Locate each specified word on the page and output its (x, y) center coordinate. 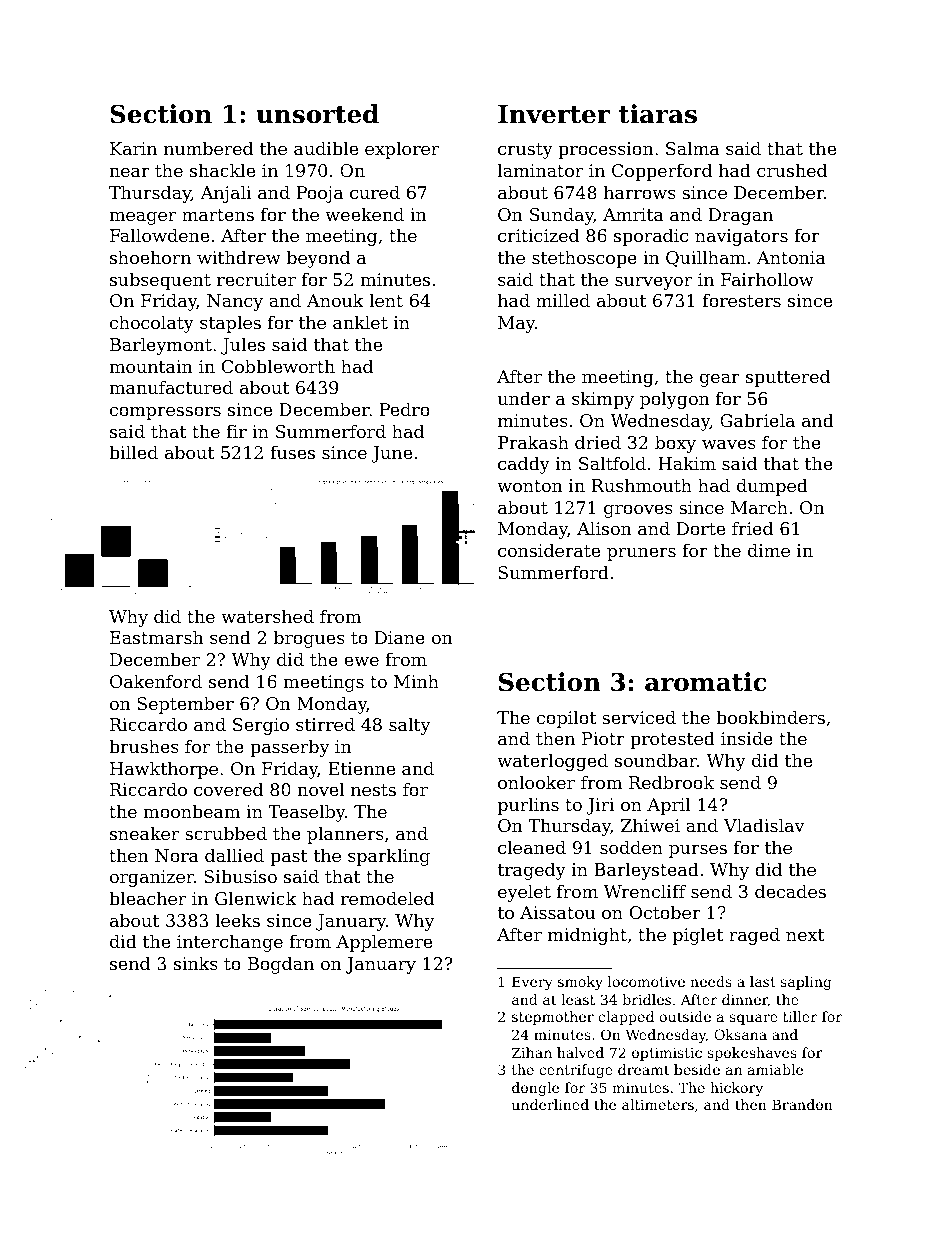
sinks (196, 963)
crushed (792, 170)
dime (769, 550)
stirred (325, 724)
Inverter (554, 114)
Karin (133, 148)
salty (410, 726)
